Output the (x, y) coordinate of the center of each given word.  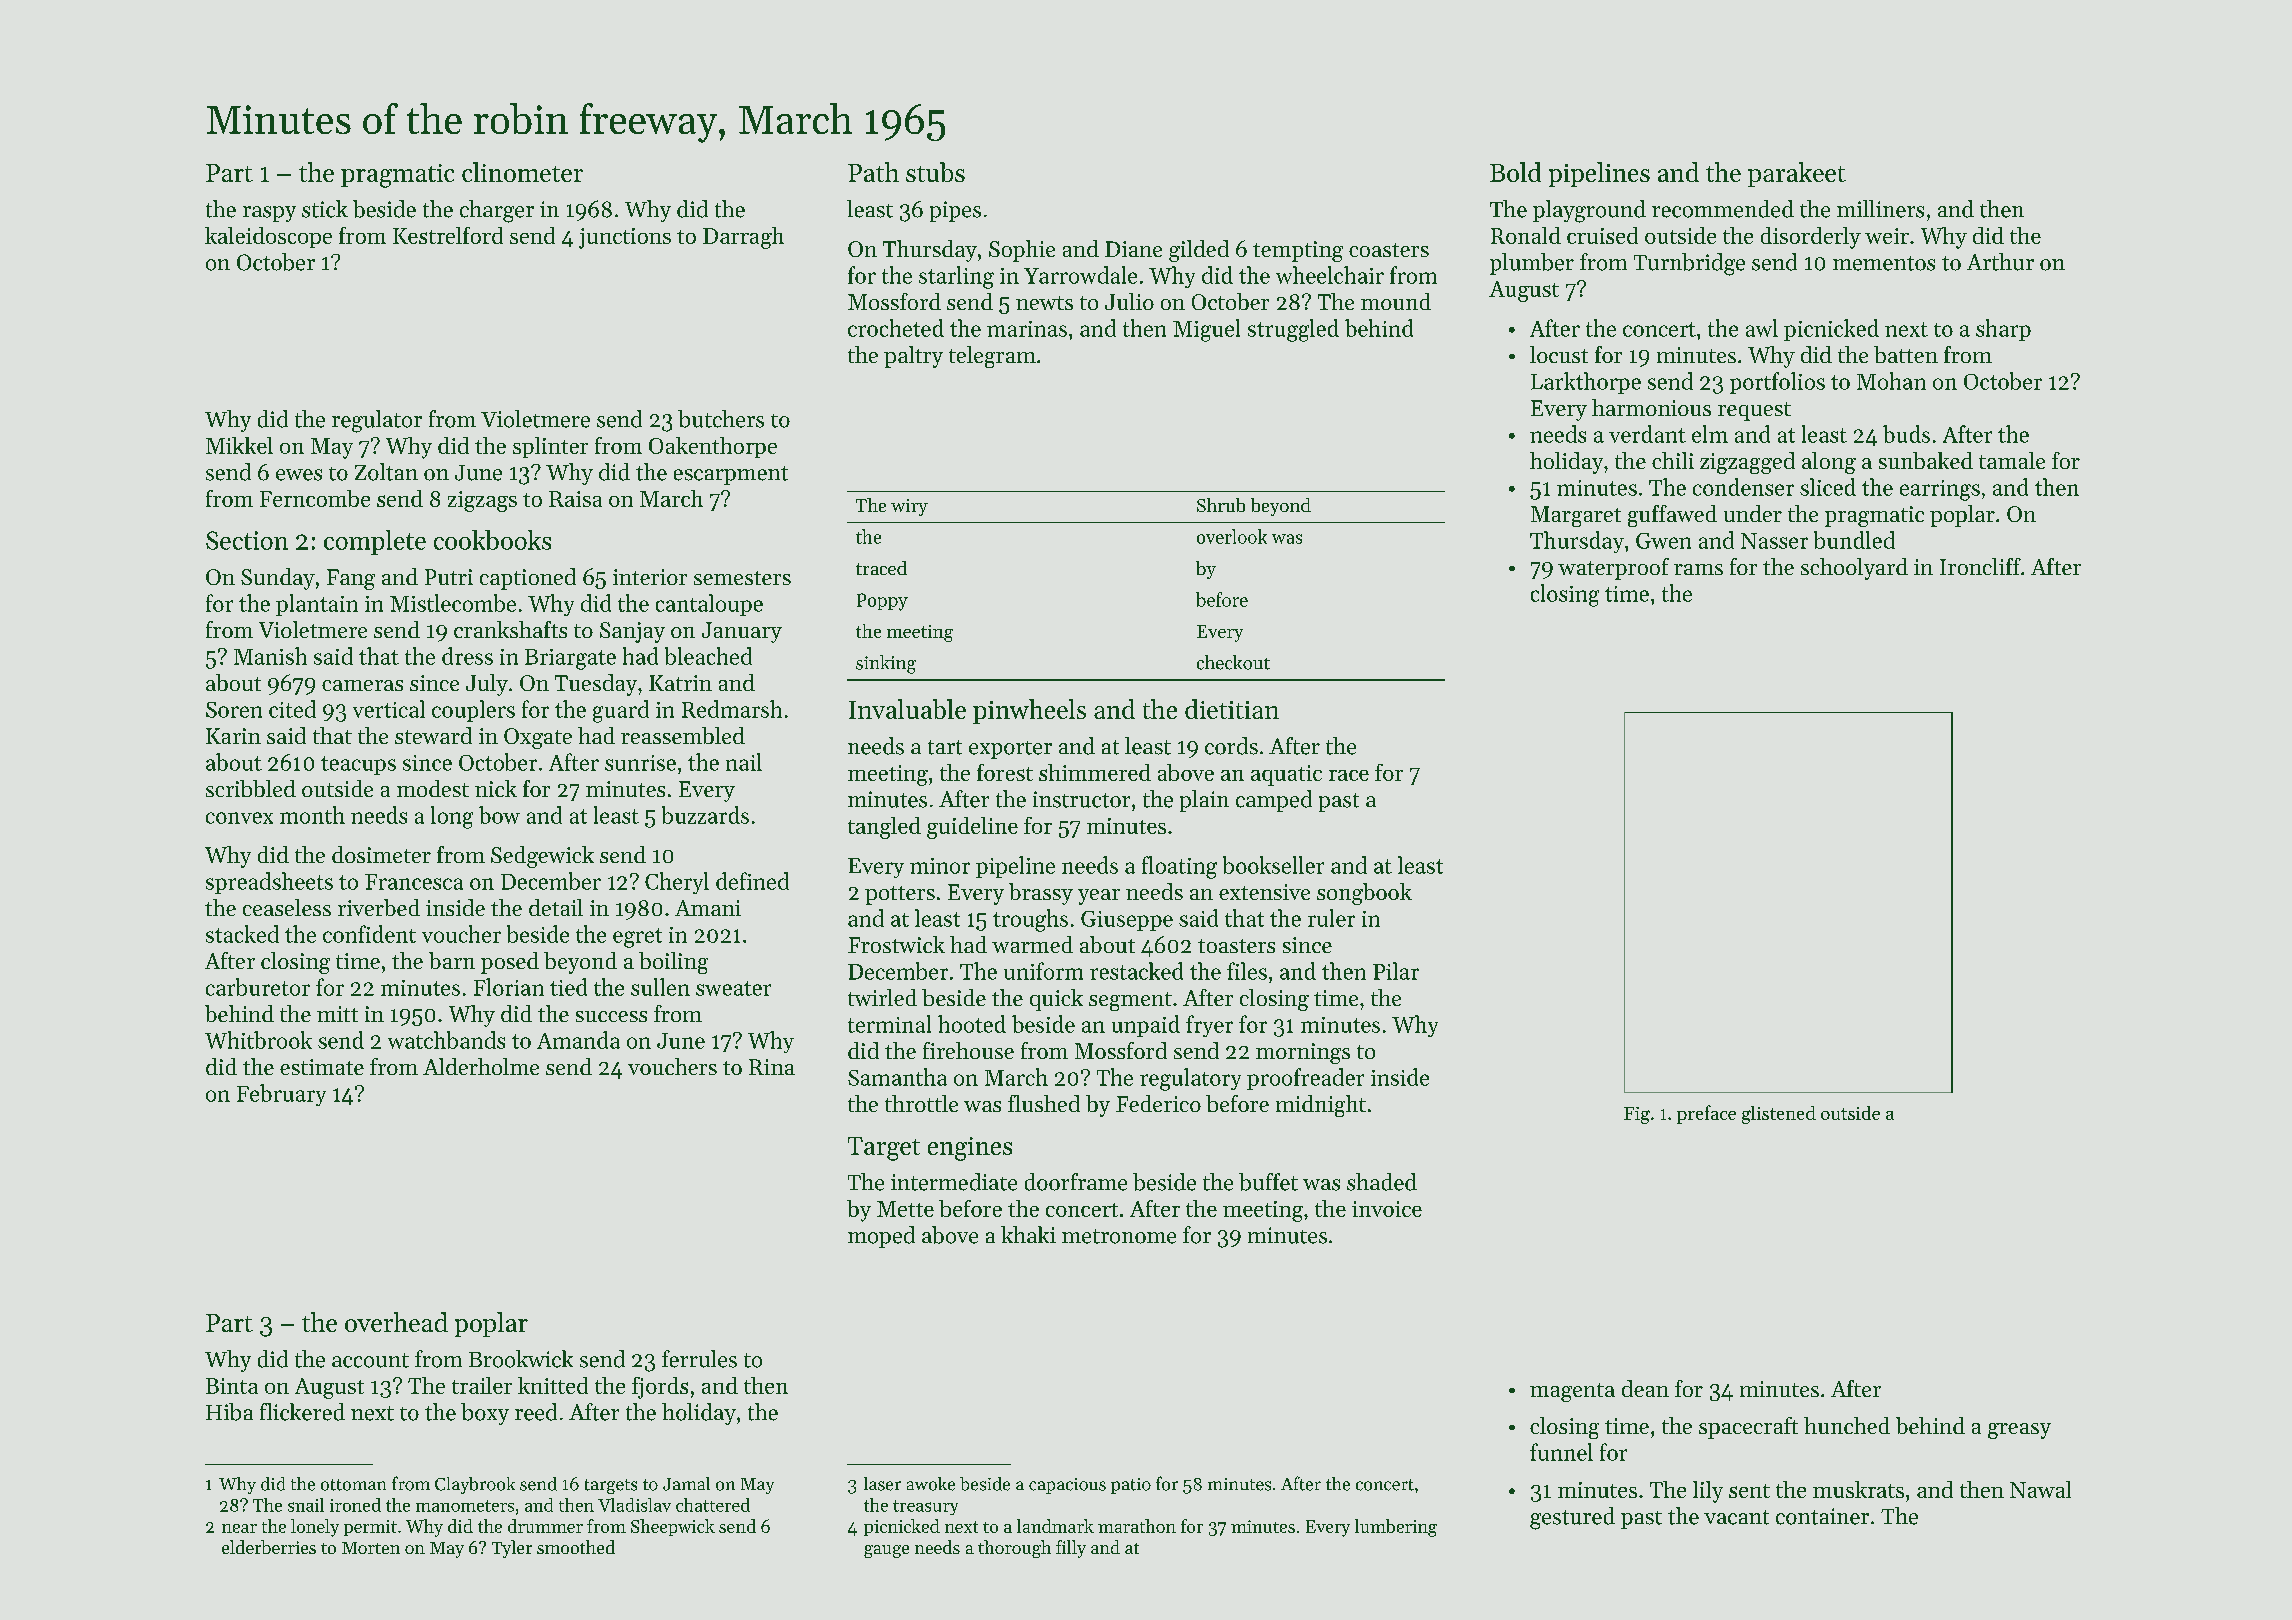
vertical (389, 709)
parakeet (1797, 174)
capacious (1067, 1486)
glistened (1779, 1115)
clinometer (522, 172)
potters (900, 895)
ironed (355, 1505)
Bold (1515, 172)
